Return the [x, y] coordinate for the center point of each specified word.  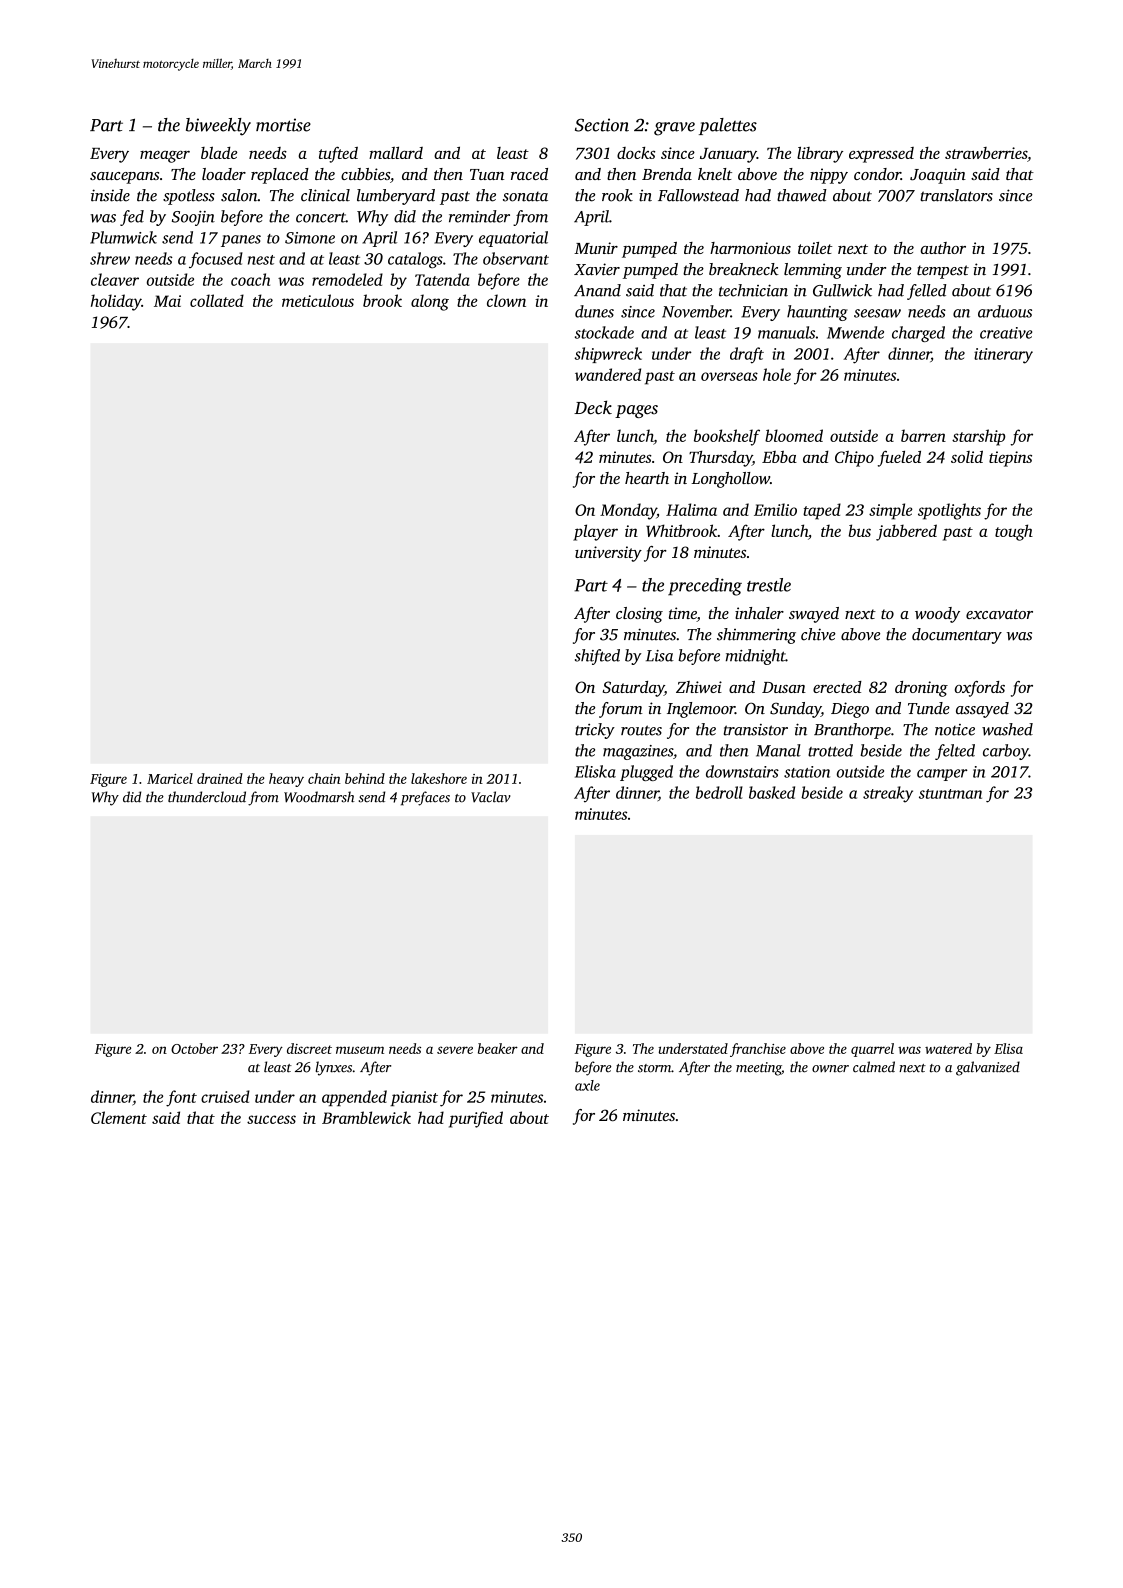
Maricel [170, 778]
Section [602, 125]
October [194, 1048]
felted [955, 752]
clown [506, 300]
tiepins [1010, 459]
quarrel [872, 1050]
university [608, 554]
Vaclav [491, 797]
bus [859, 530]
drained [220, 778]
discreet [309, 1048]
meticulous [318, 300]
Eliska [595, 771]
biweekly [218, 127]
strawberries [986, 153]
